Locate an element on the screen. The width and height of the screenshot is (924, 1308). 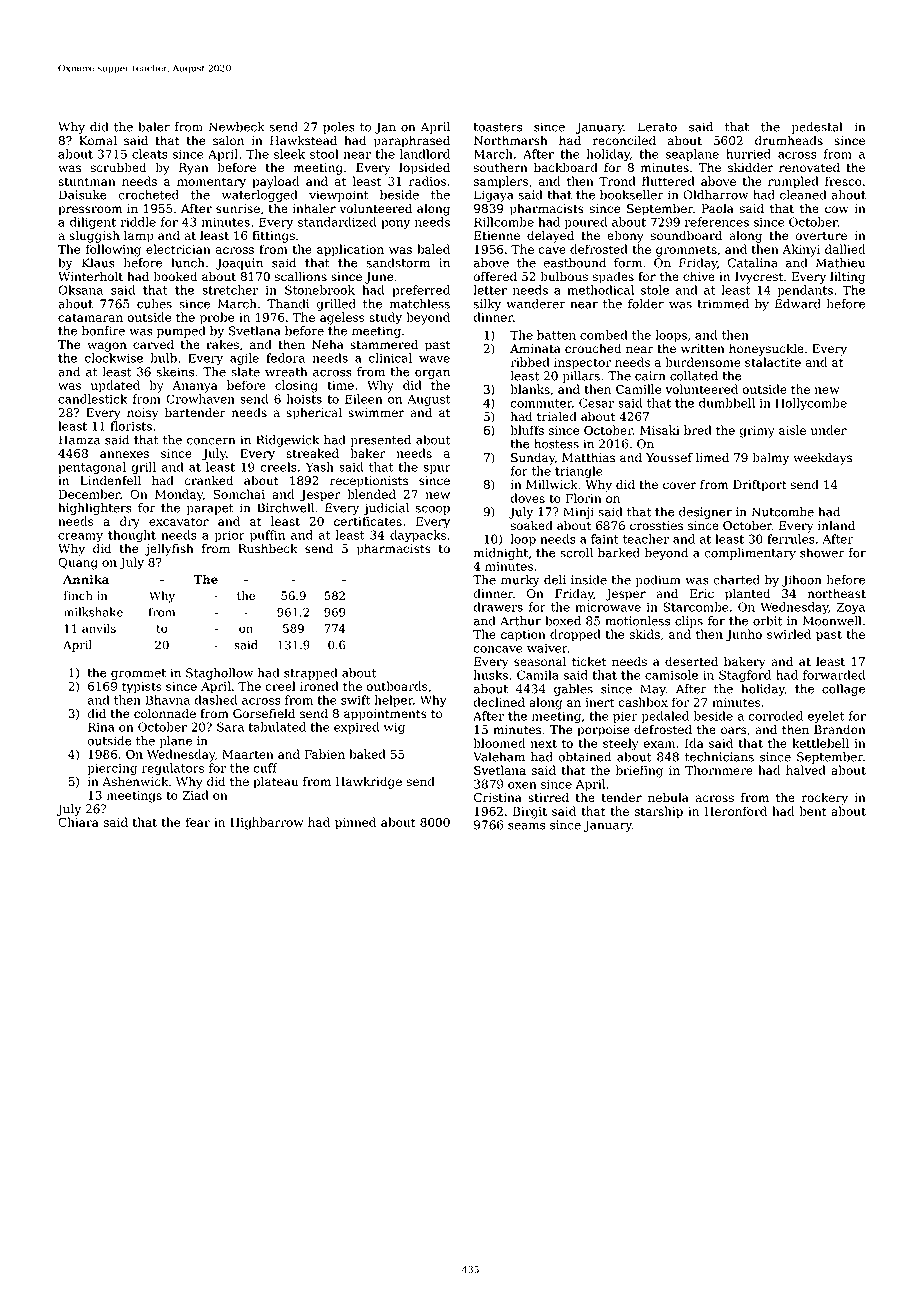
Crowhaven is located at coordinates (200, 399).
